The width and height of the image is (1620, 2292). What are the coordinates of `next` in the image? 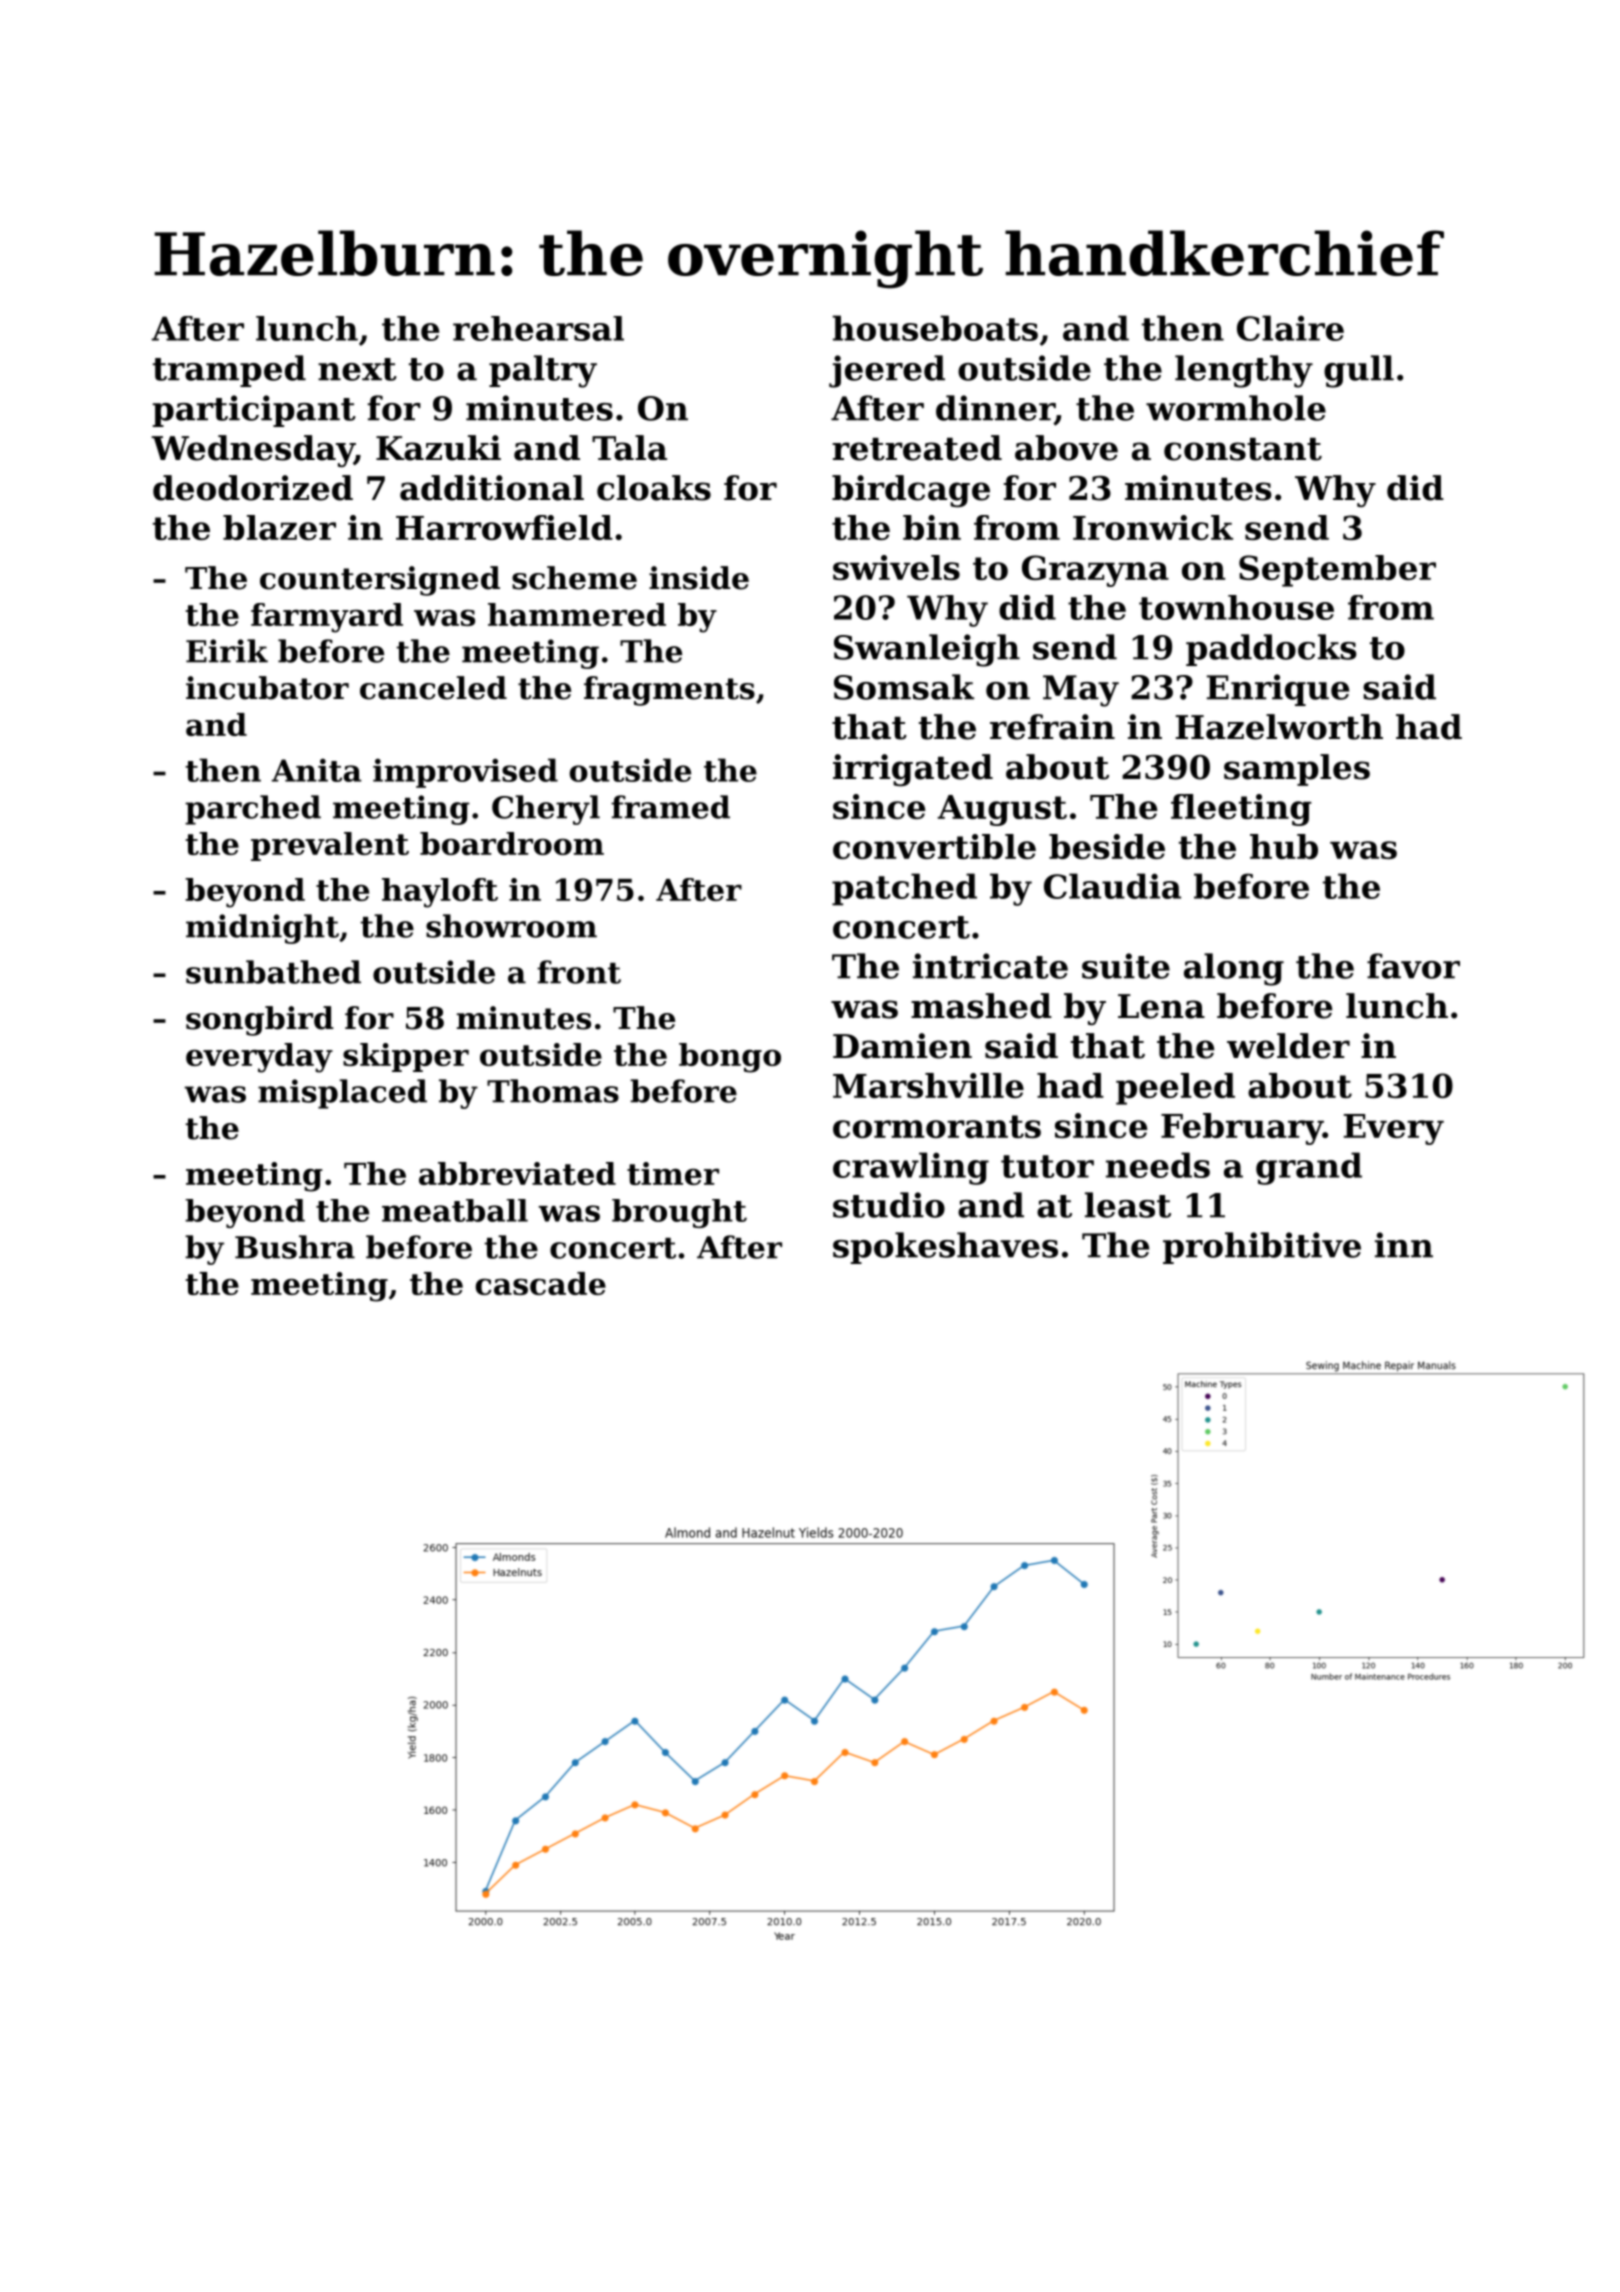 It's located at (357, 369).
